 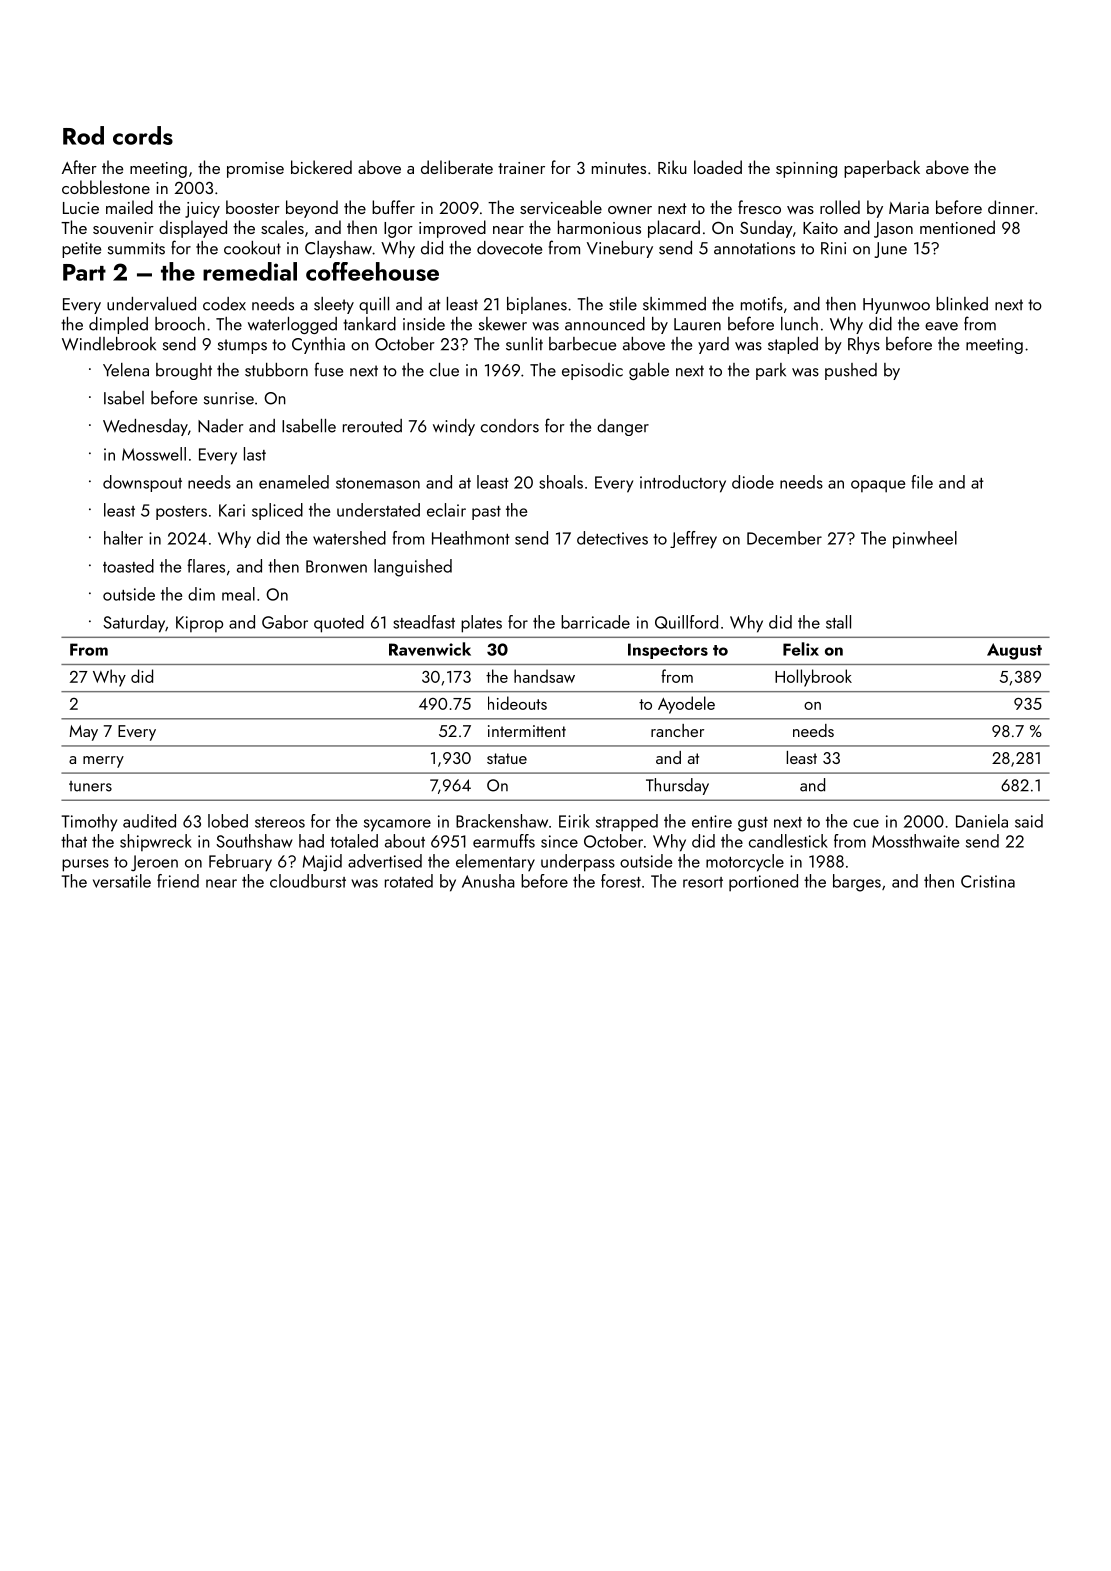 What do you see at coordinates (318, 345) in the document?
I see `Cynthia` at bounding box center [318, 345].
